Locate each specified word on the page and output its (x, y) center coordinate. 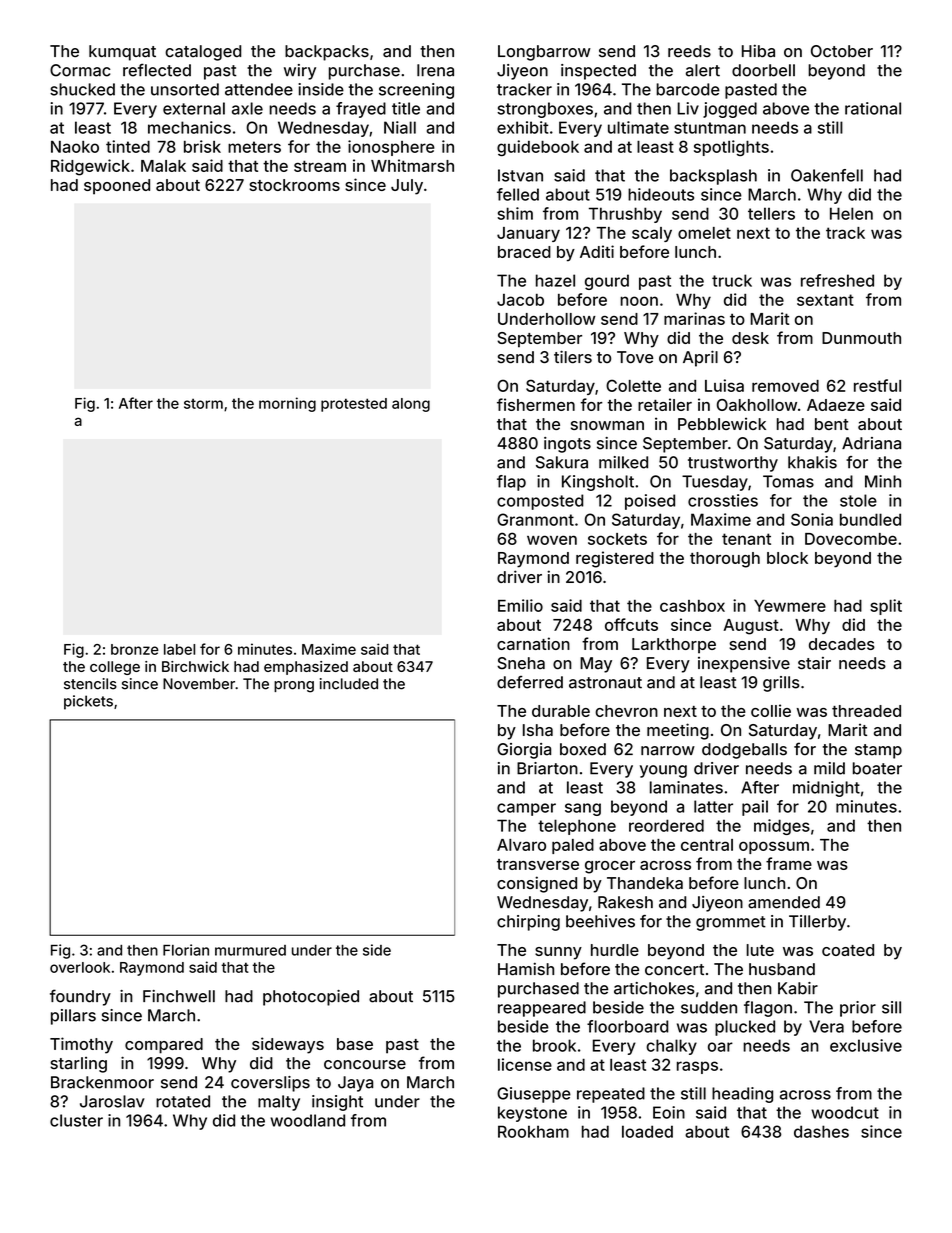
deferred (530, 682)
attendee (259, 89)
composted (540, 502)
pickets (88, 702)
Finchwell (179, 996)
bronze (135, 649)
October (842, 51)
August (751, 627)
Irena (435, 70)
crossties (723, 500)
